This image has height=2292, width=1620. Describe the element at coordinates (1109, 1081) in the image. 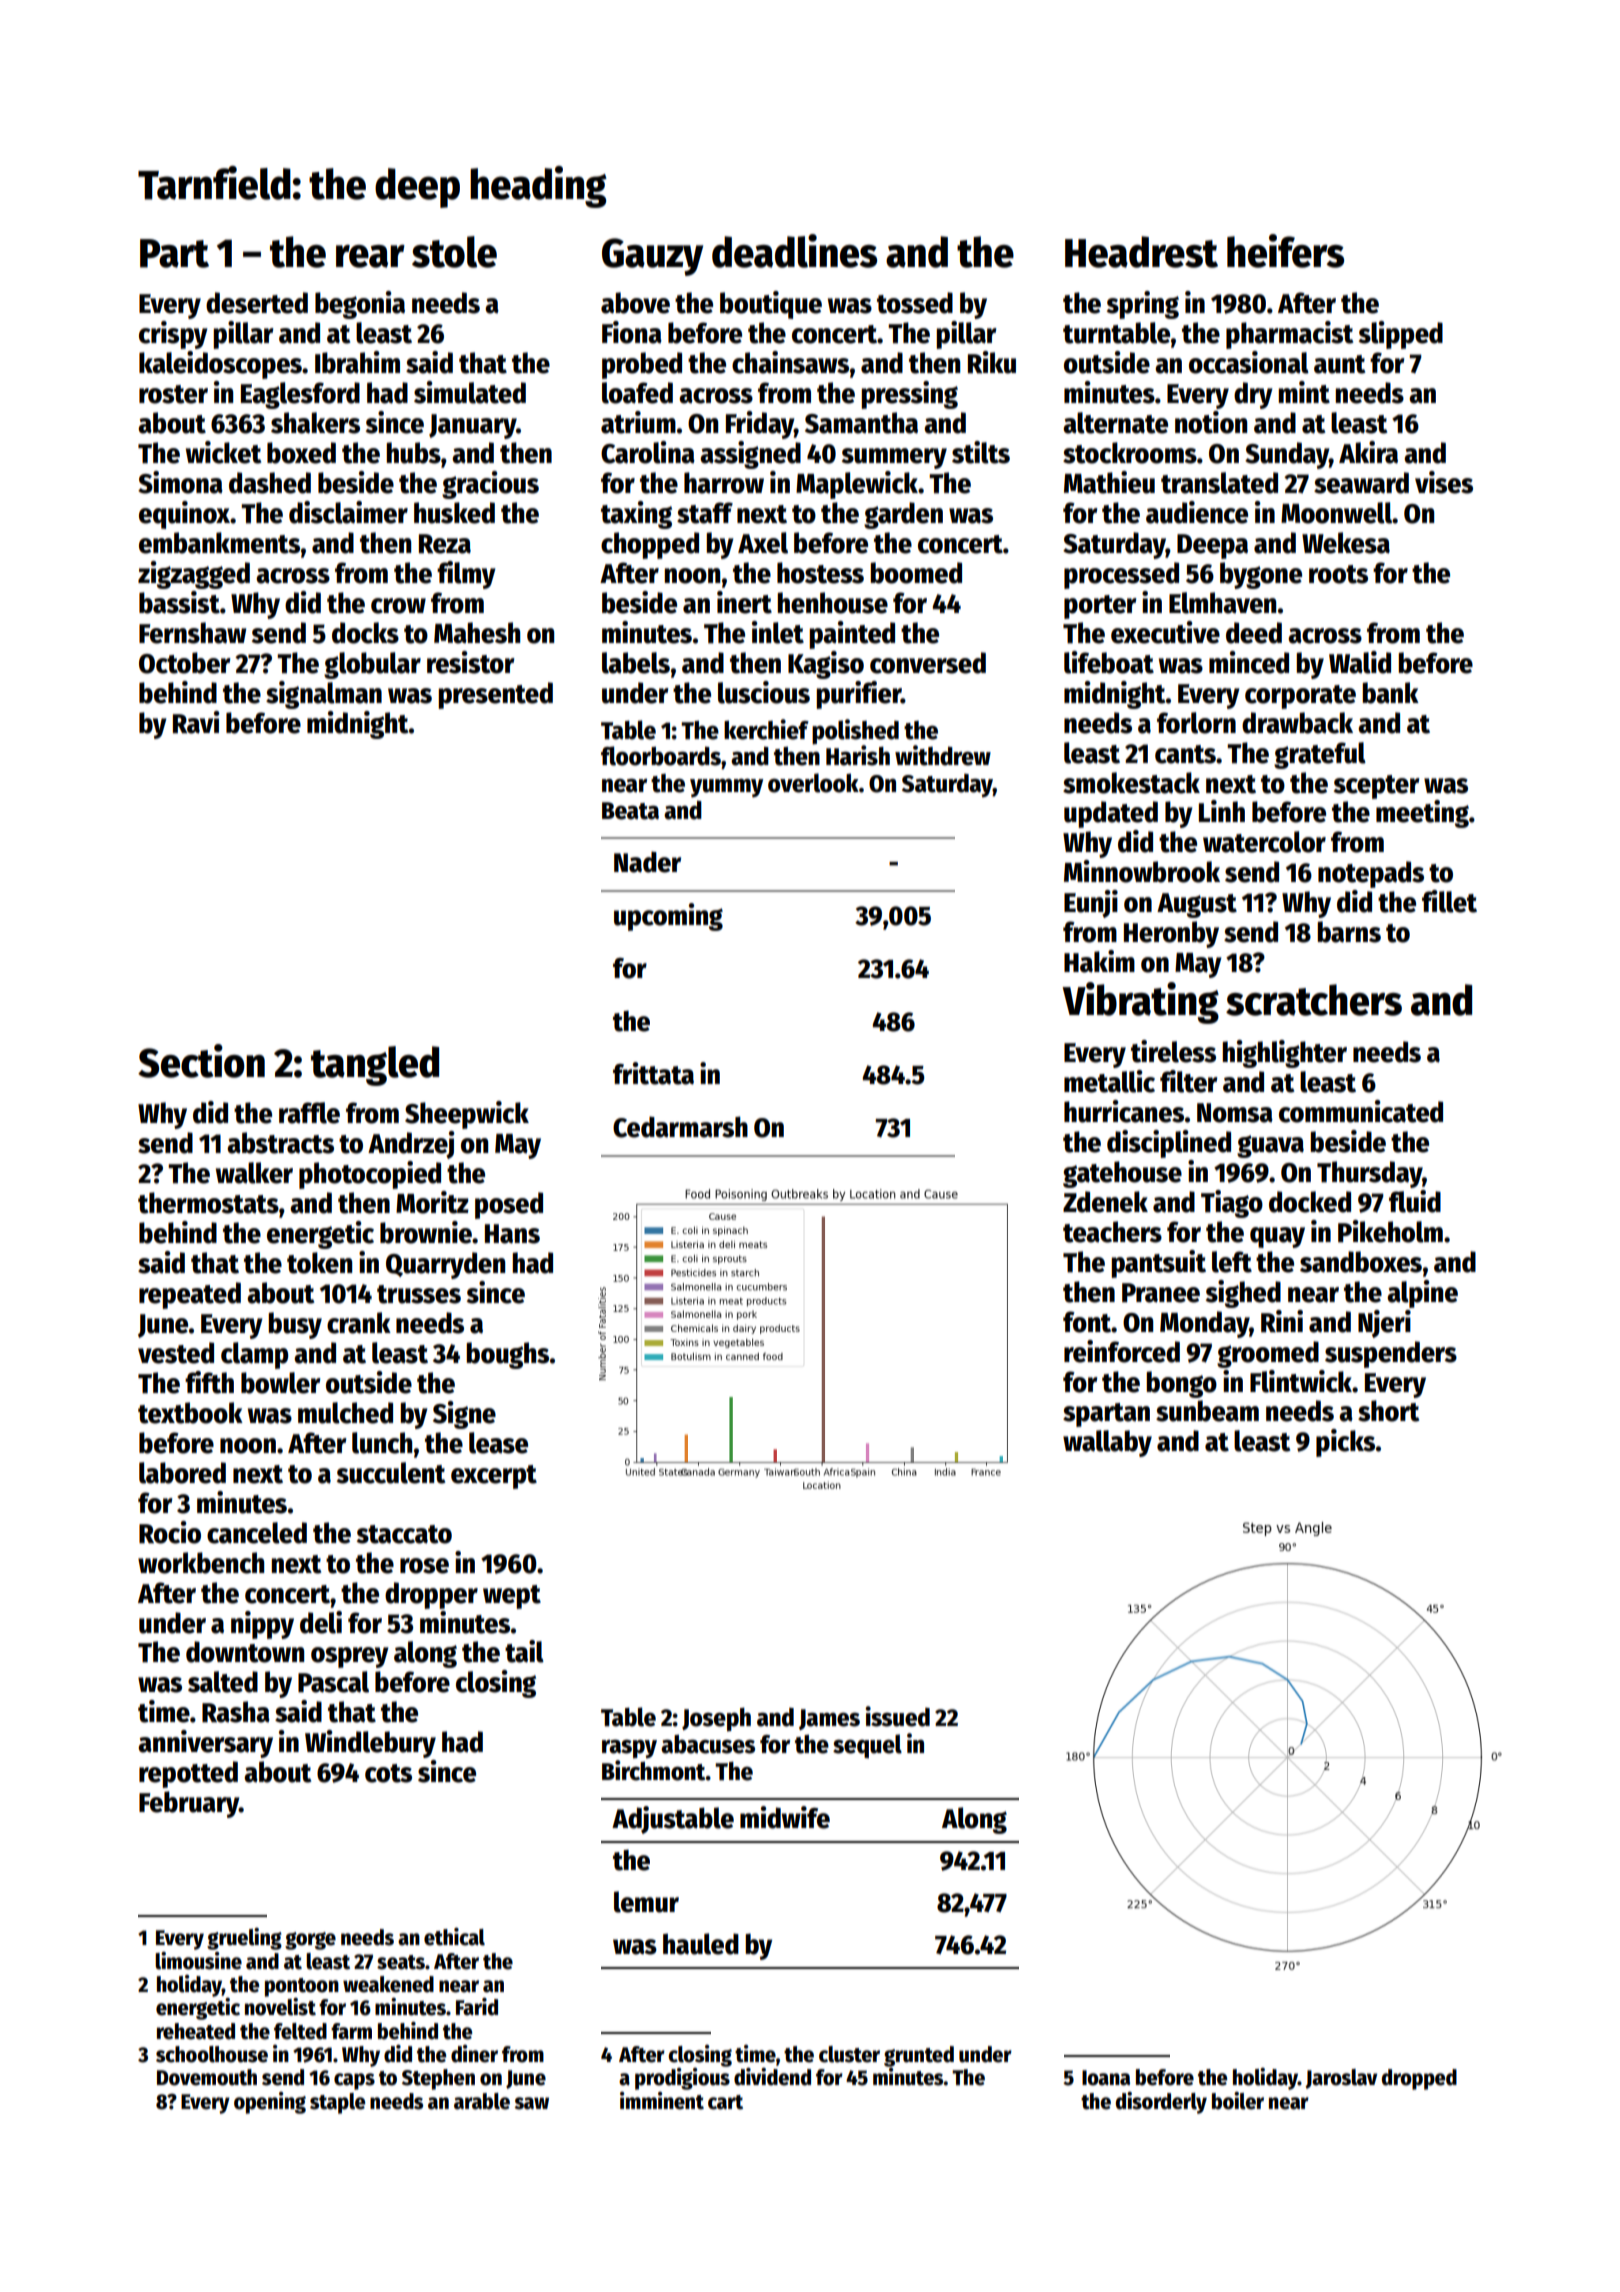

I see `metallic` at that location.
